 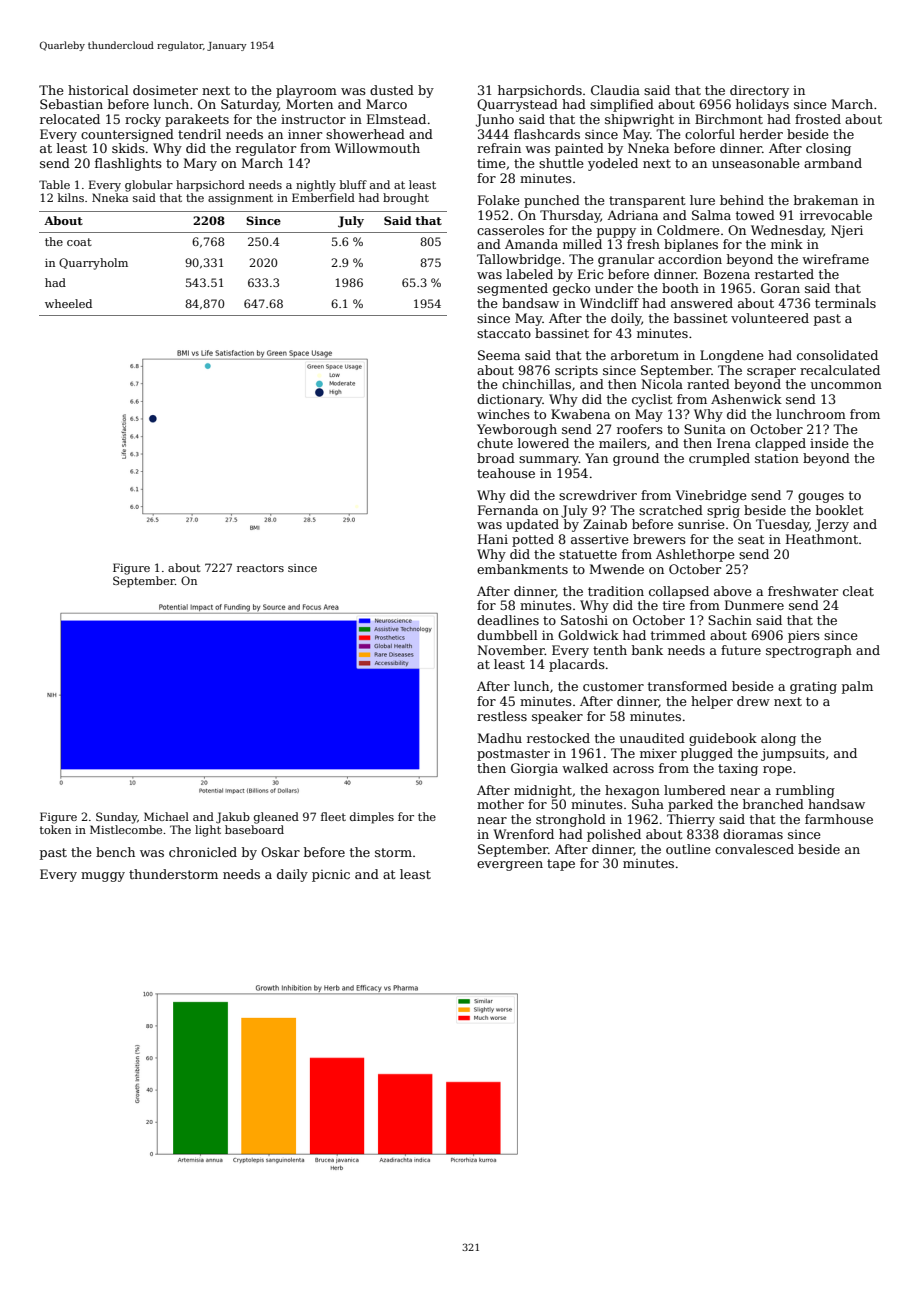 I want to click on towed, so click(x=755, y=215).
